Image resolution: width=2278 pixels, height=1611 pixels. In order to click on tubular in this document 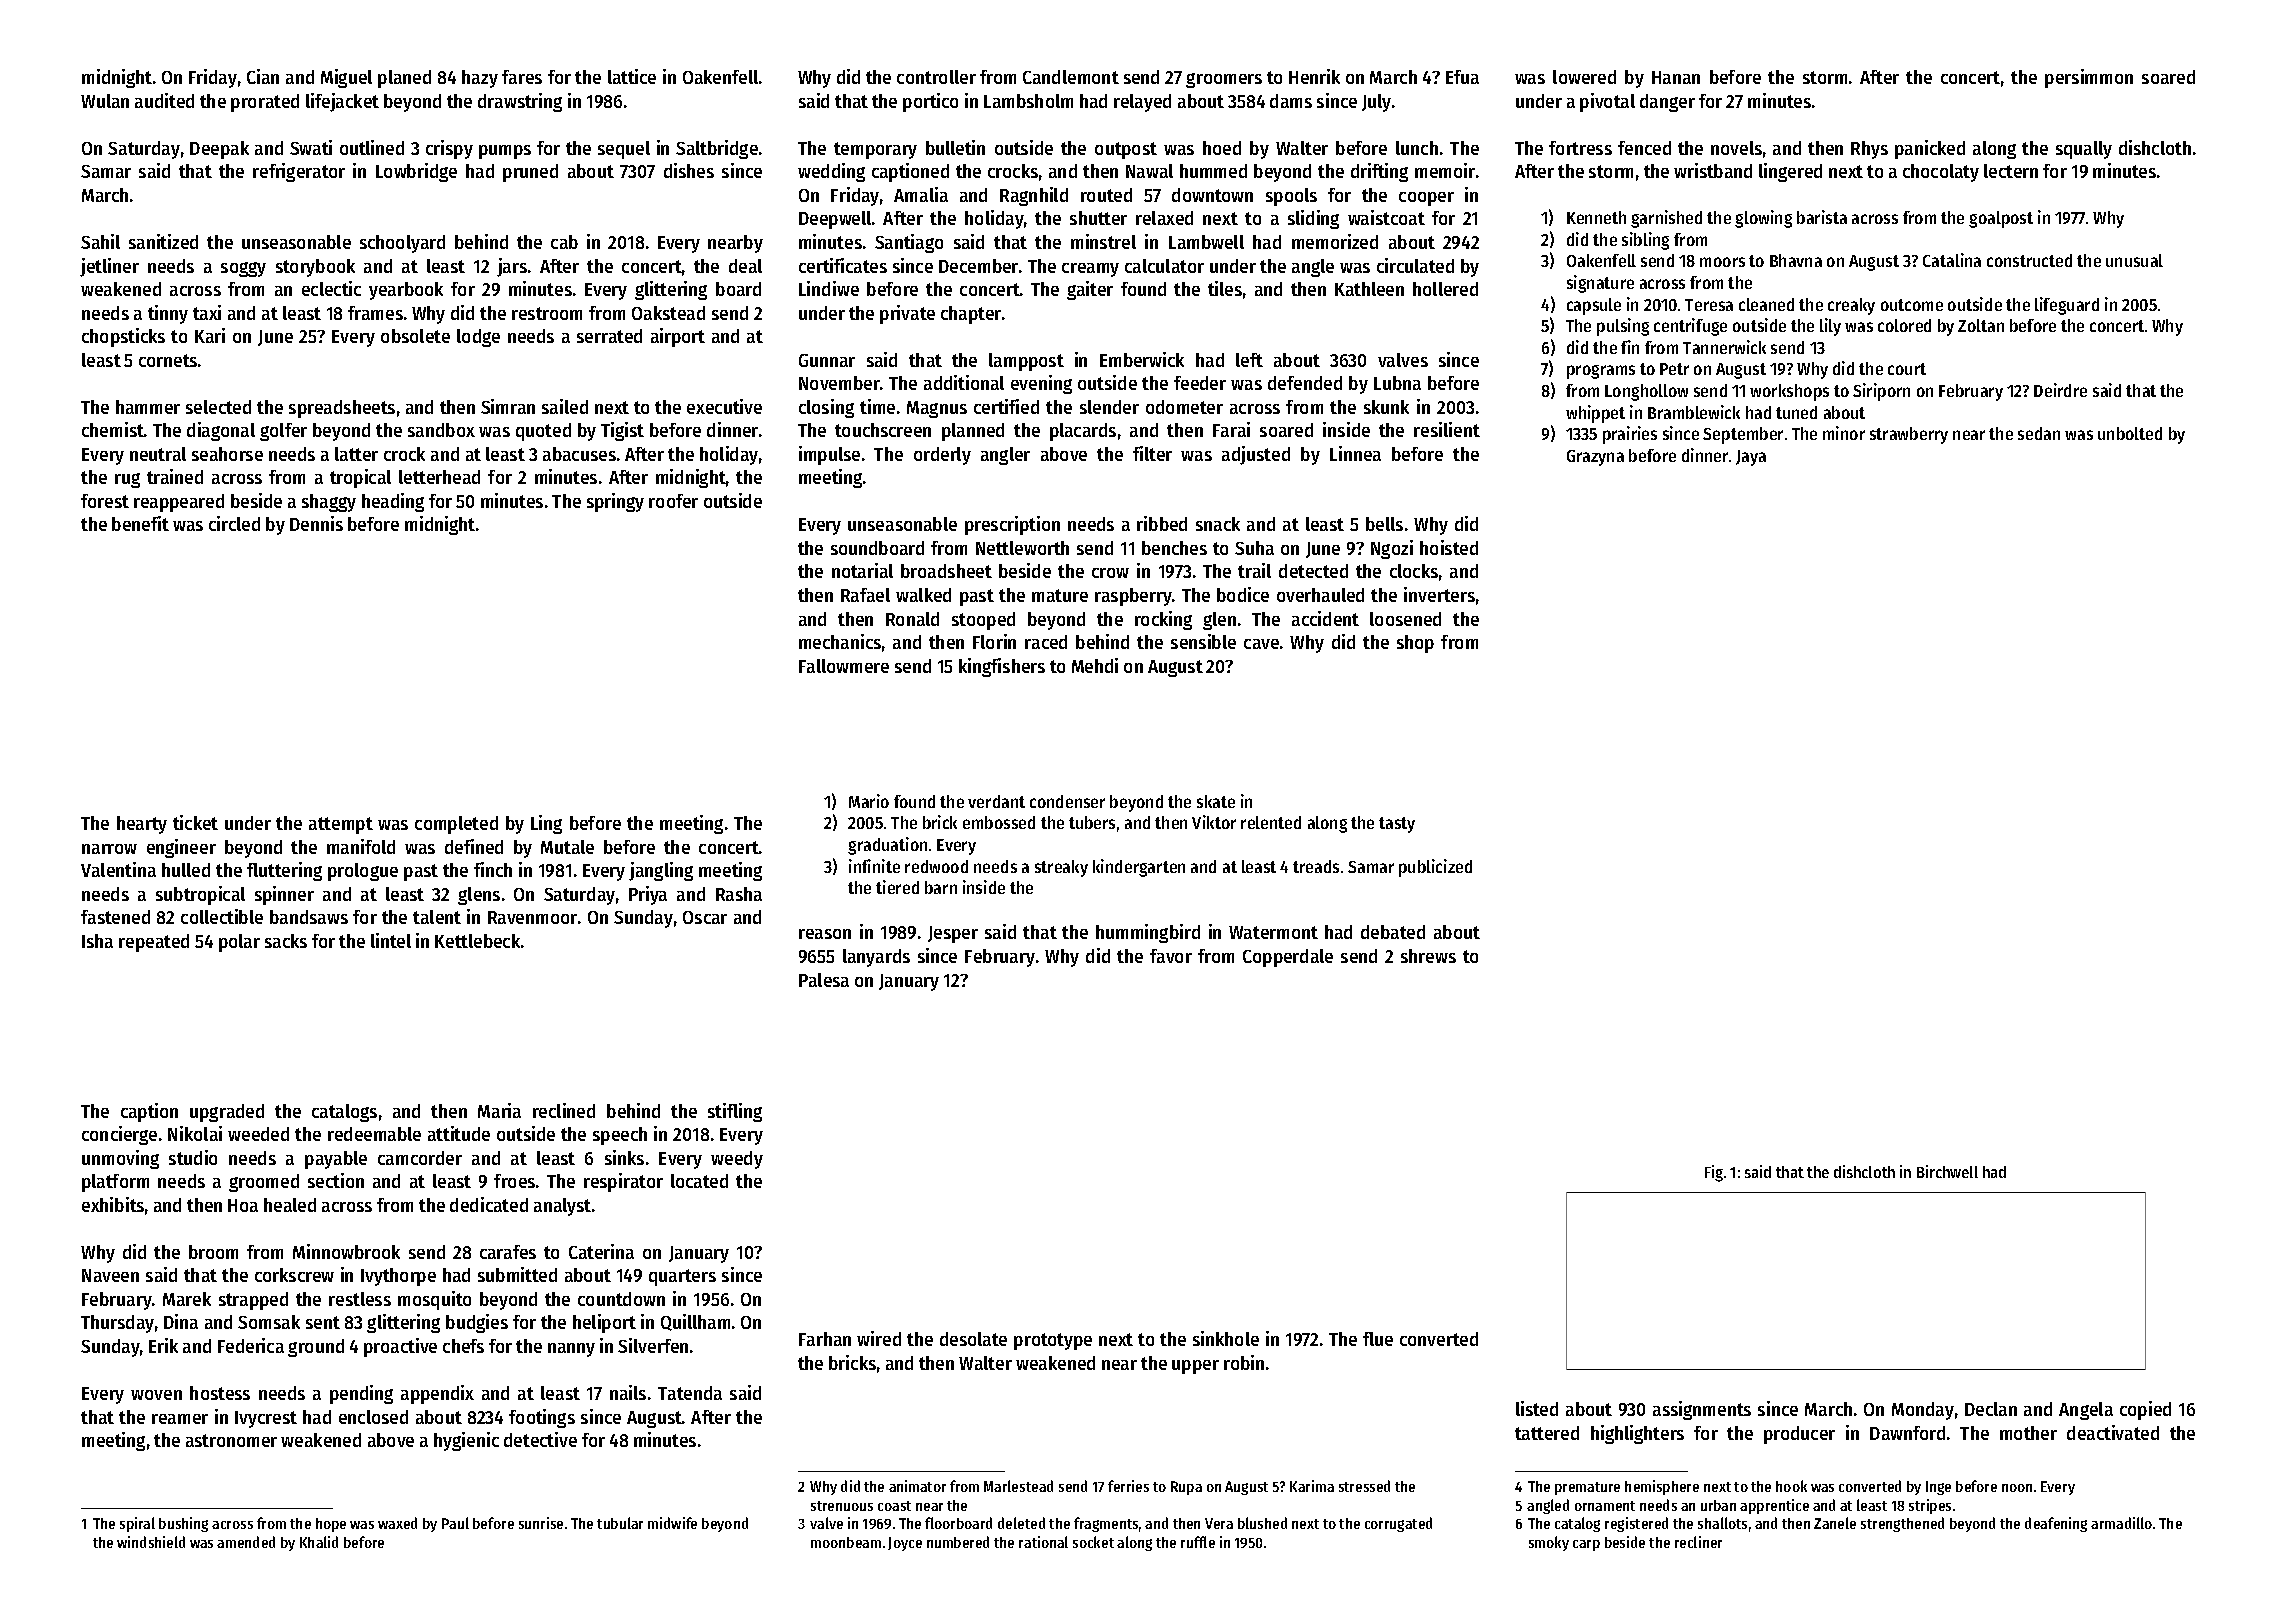, I will do `click(620, 1523)`.
